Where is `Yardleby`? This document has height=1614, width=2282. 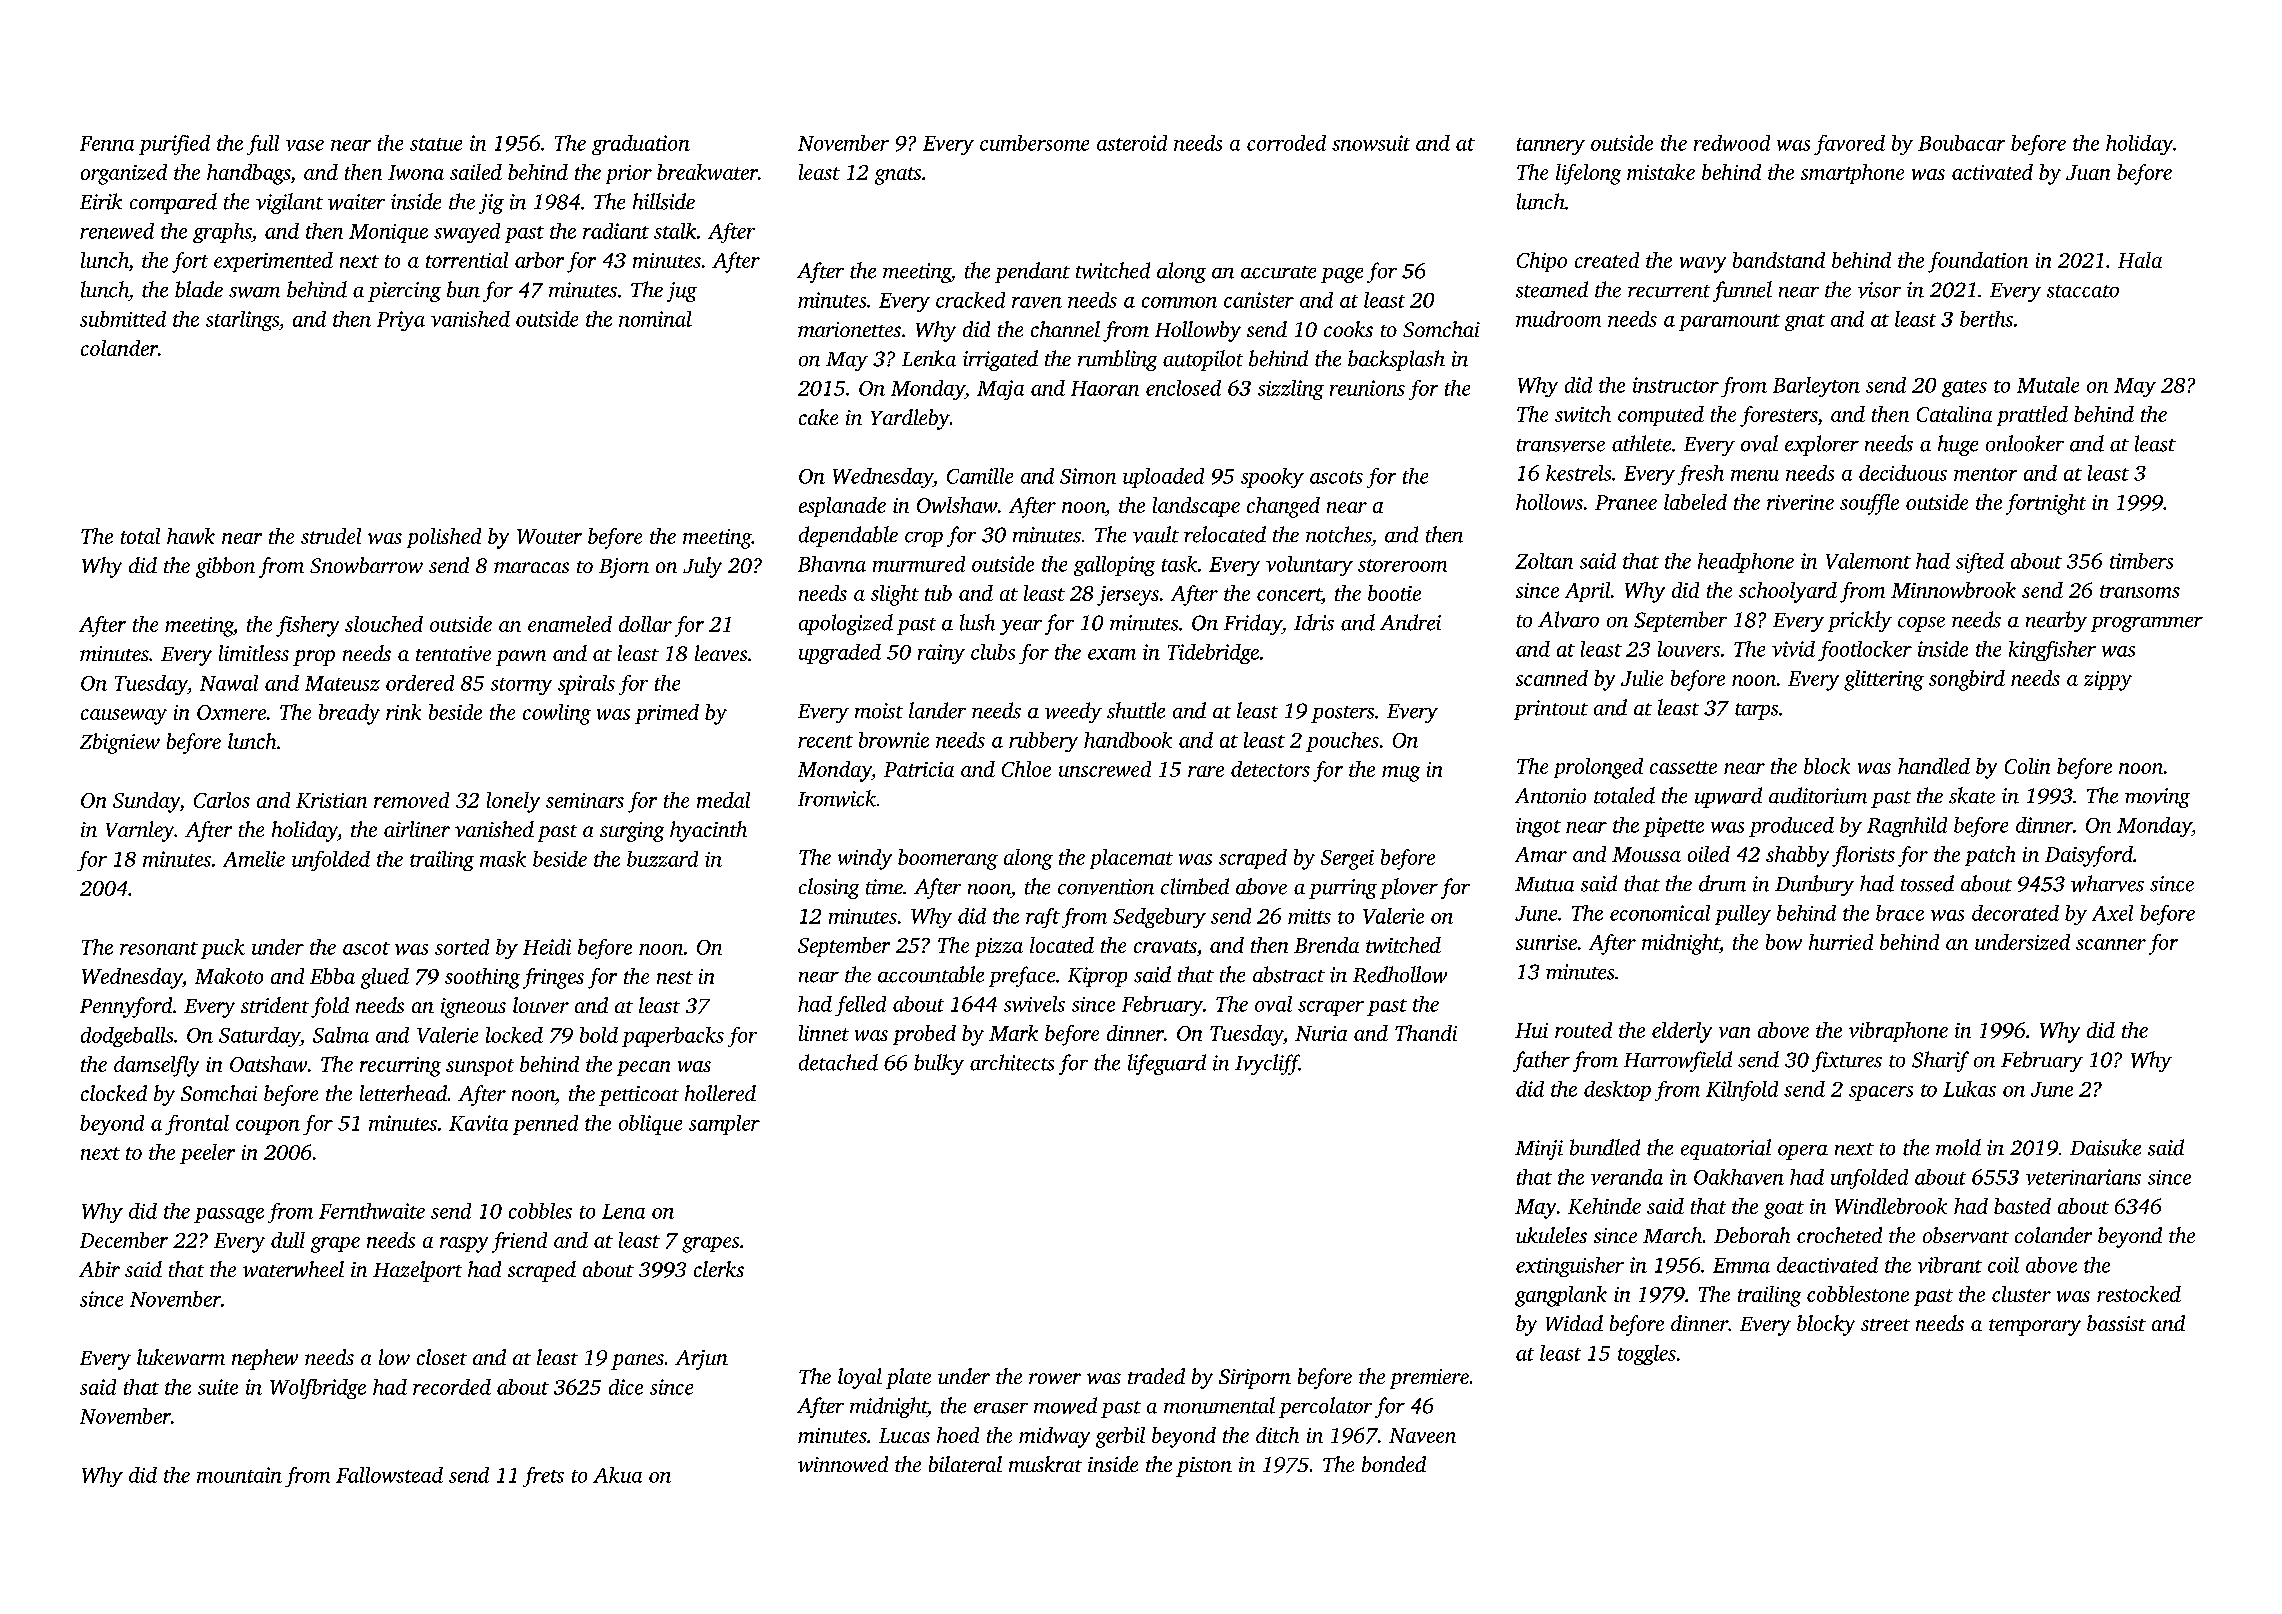
Yardleby is located at coordinates (910, 419).
